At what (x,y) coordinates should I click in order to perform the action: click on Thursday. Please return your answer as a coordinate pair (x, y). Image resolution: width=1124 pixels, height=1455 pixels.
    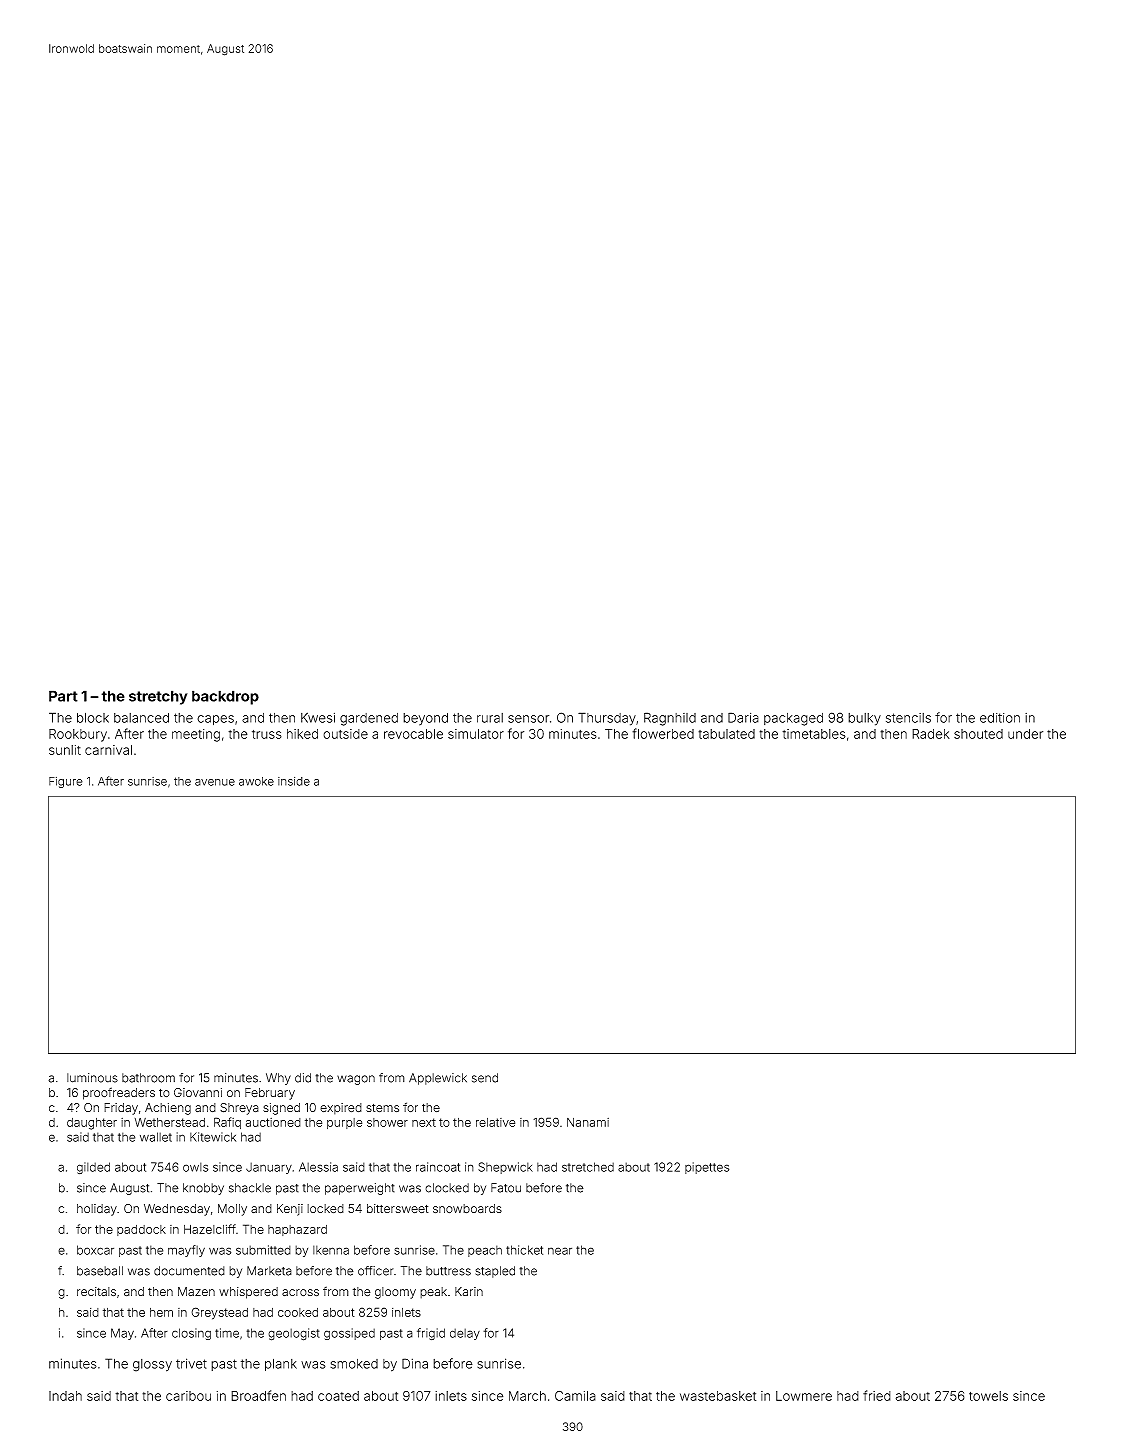
    Looking at the image, I should click on (607, 719).
